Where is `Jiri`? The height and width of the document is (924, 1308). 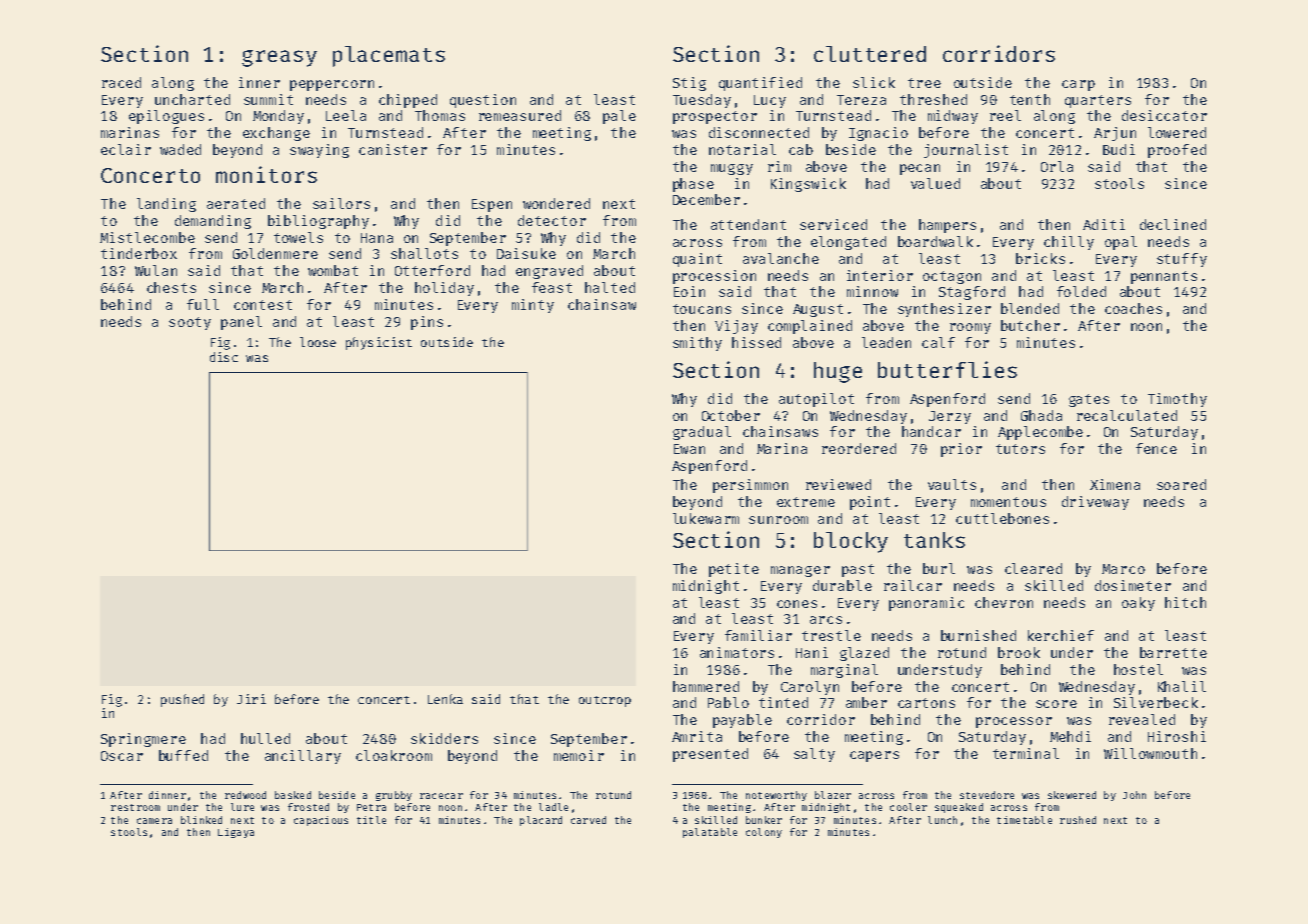
Jiri is located at coordinates (251, 699).
